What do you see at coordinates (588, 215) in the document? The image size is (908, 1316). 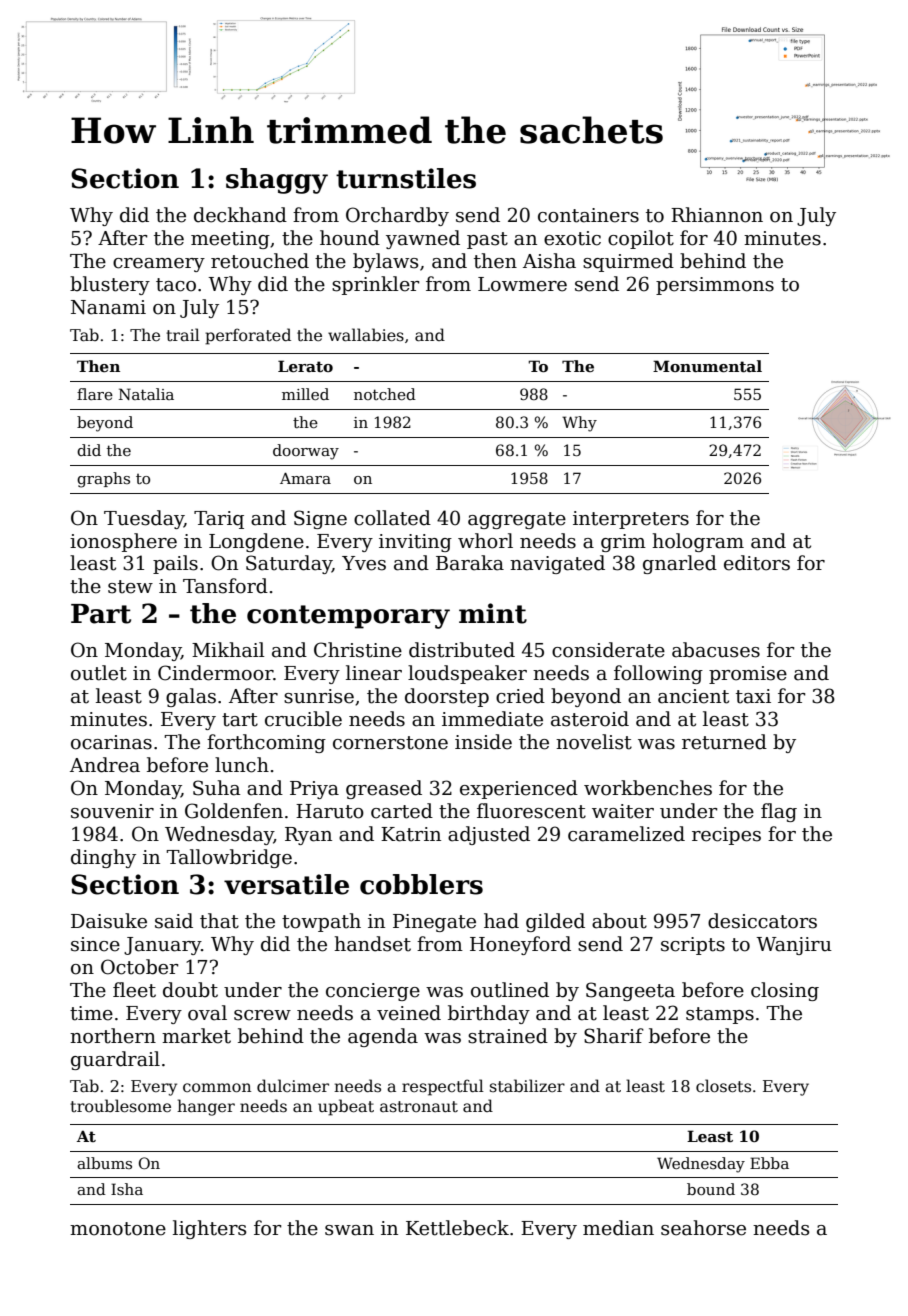 I see `containers` at bounding box center [588, 215].
